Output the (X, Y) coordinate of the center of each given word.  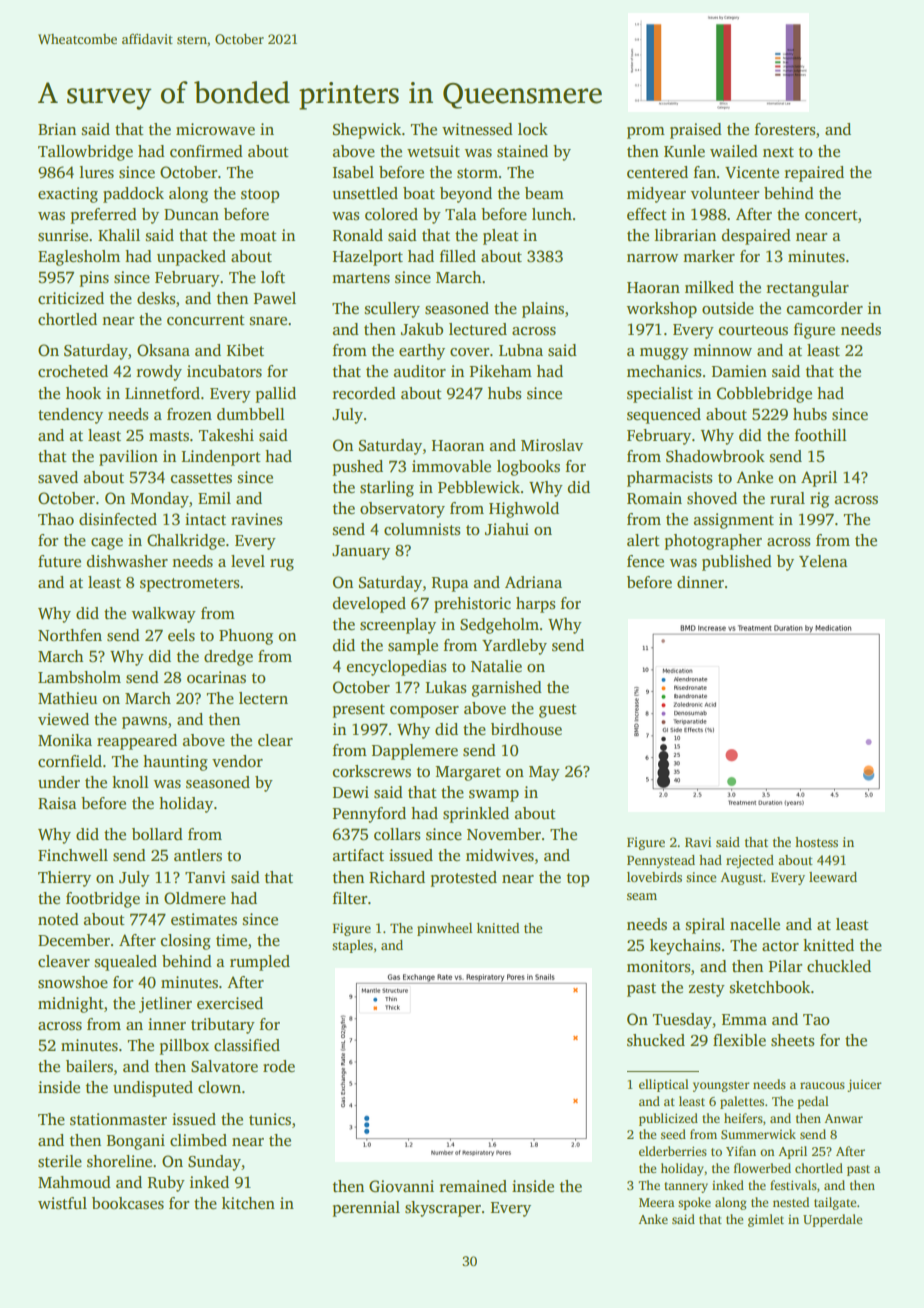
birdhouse (526, 729)
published (737, 563)
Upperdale (832, 1220)
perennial (366, 1209)
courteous (753, 330)
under (59, 782)
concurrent (206, 320)
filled (457, 256)
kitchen (248, 1203)
